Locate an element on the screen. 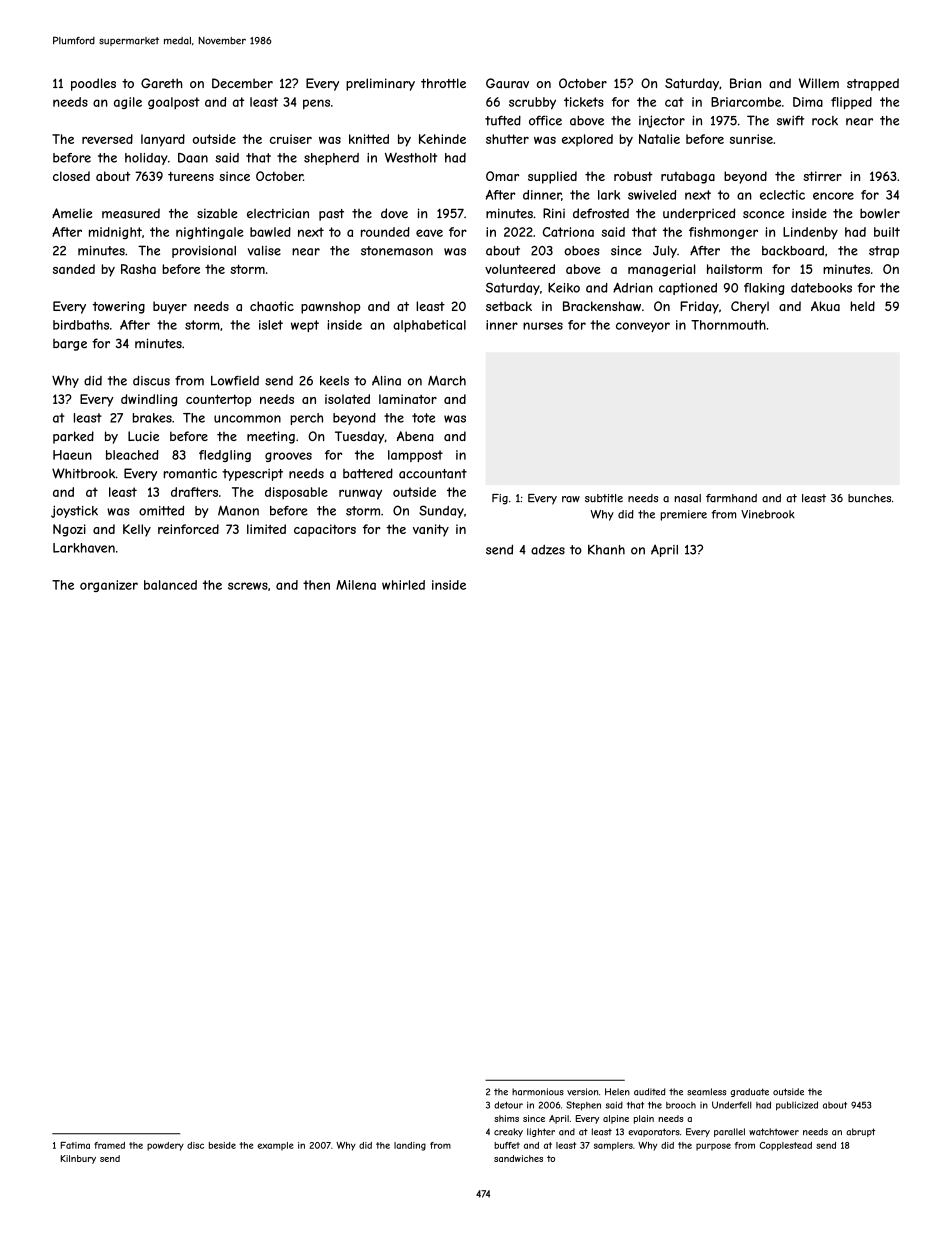 This screenshot has height=1233, width=952. Willem is located at coordinates (819, 83).
